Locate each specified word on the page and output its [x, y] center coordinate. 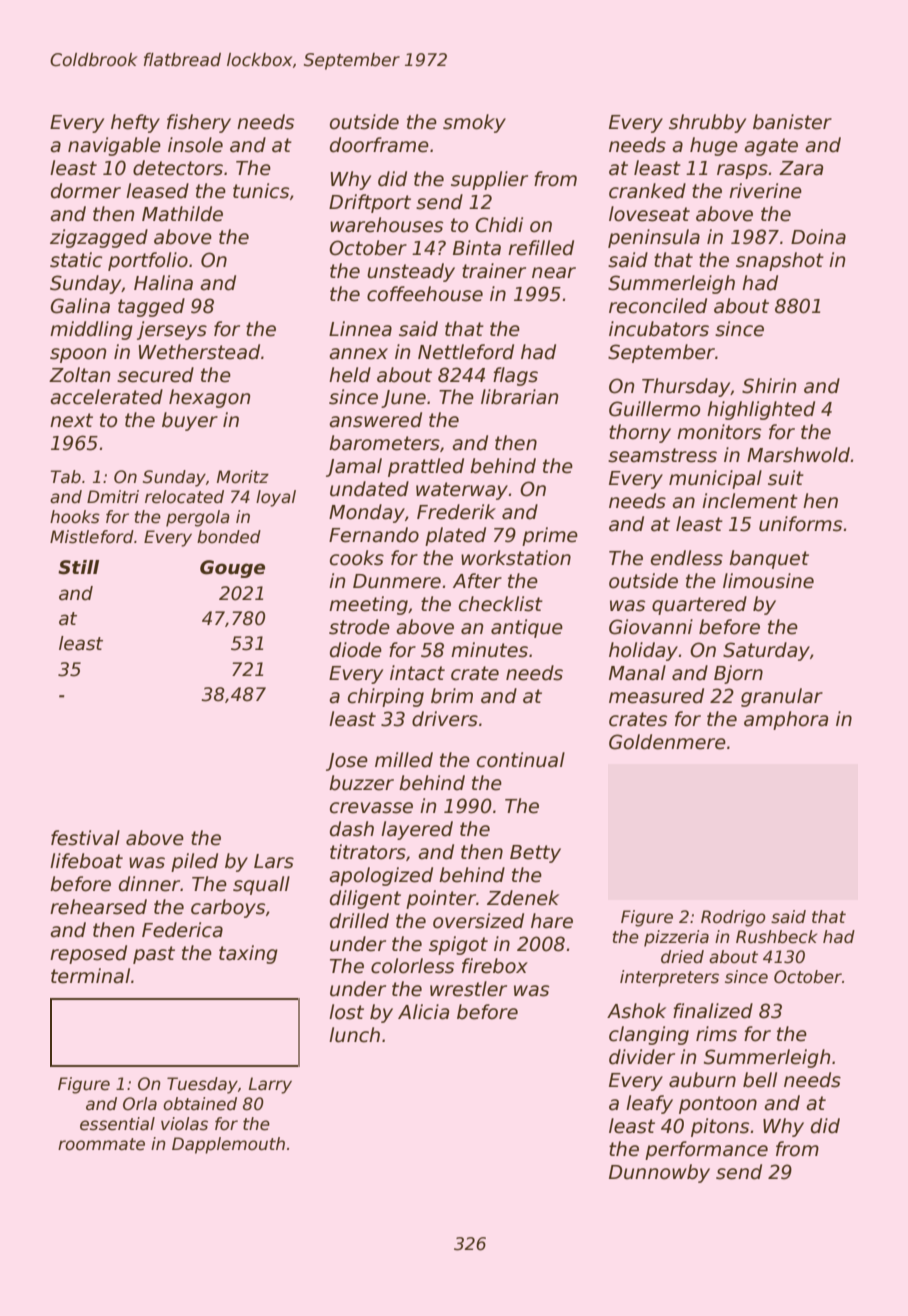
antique [527, 628]
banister [792, 122]
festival [85, 838]
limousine [768, 581]
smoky [474, 123]
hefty [135, 123]
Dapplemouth [228, 1145]
